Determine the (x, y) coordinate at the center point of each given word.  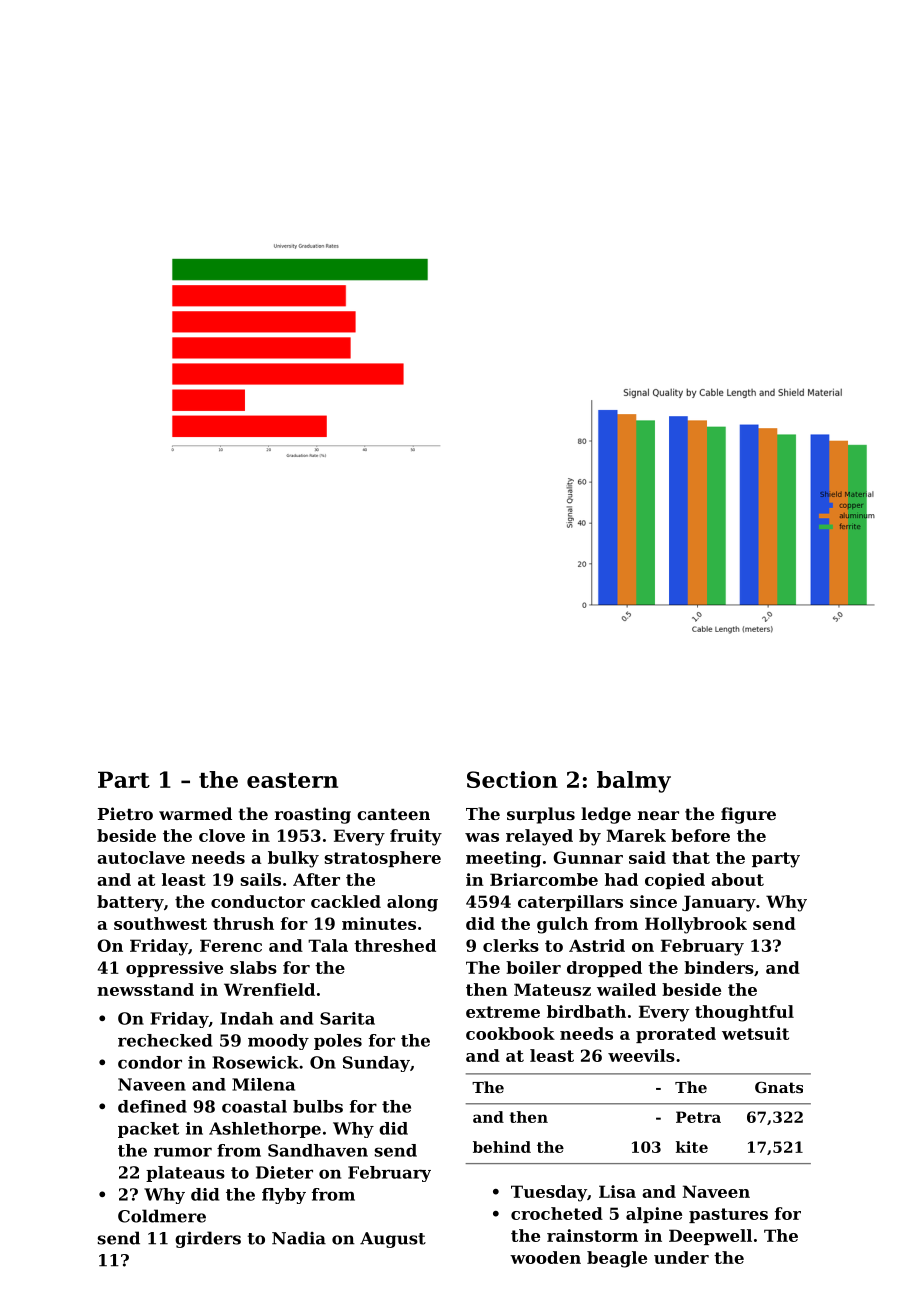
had (621, 879)
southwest (160, 923)
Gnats (779, 1087)
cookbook (510, 1033)
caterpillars (570, 903)
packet (148, 1130)
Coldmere (162, 1216)
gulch (562, 925)
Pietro (125, 813)
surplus (541, 815)
